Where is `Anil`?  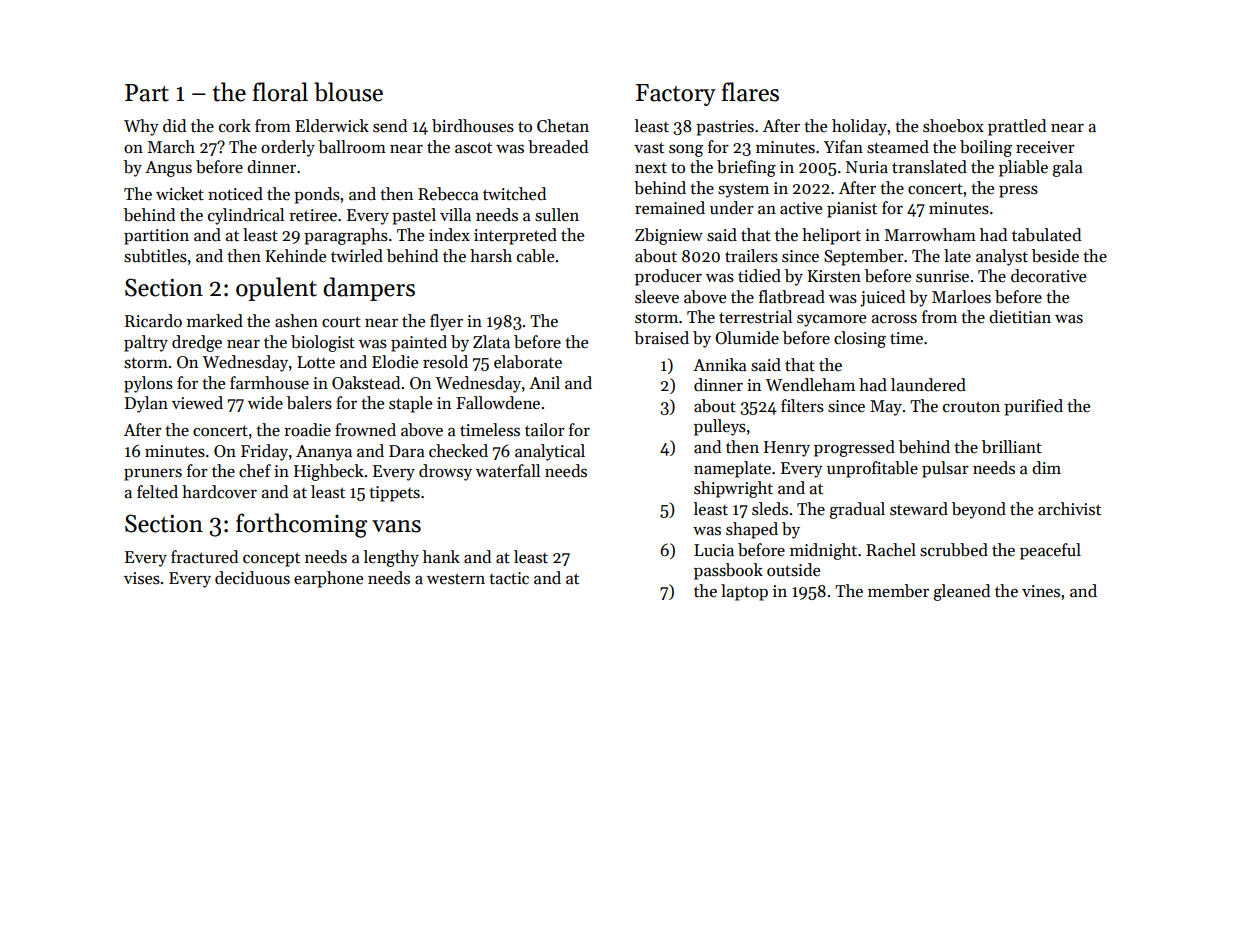 Anil is located at coordinates (544, 382).
